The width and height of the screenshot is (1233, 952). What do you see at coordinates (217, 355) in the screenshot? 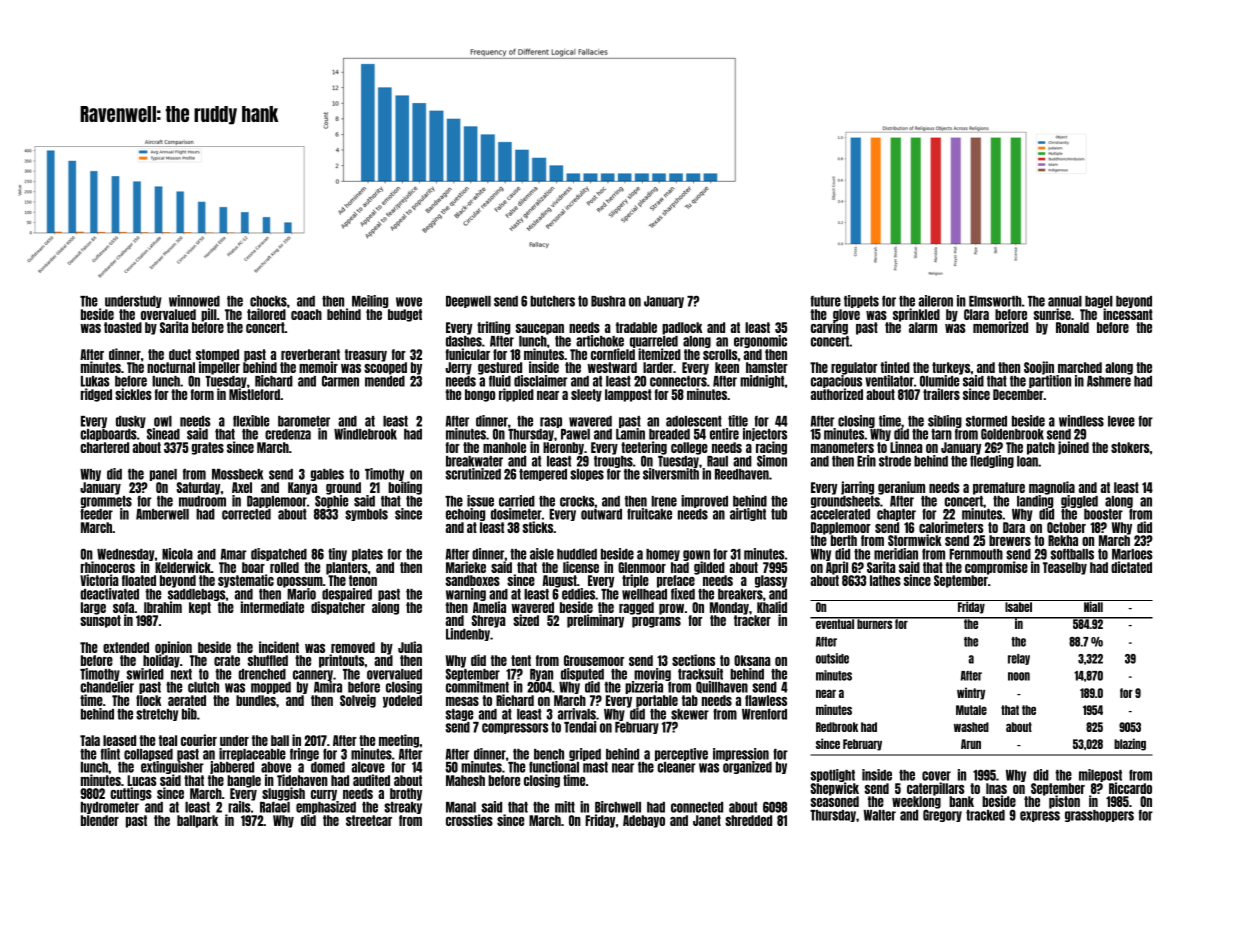
I see `stomped` at bounding box center [217, 355].
